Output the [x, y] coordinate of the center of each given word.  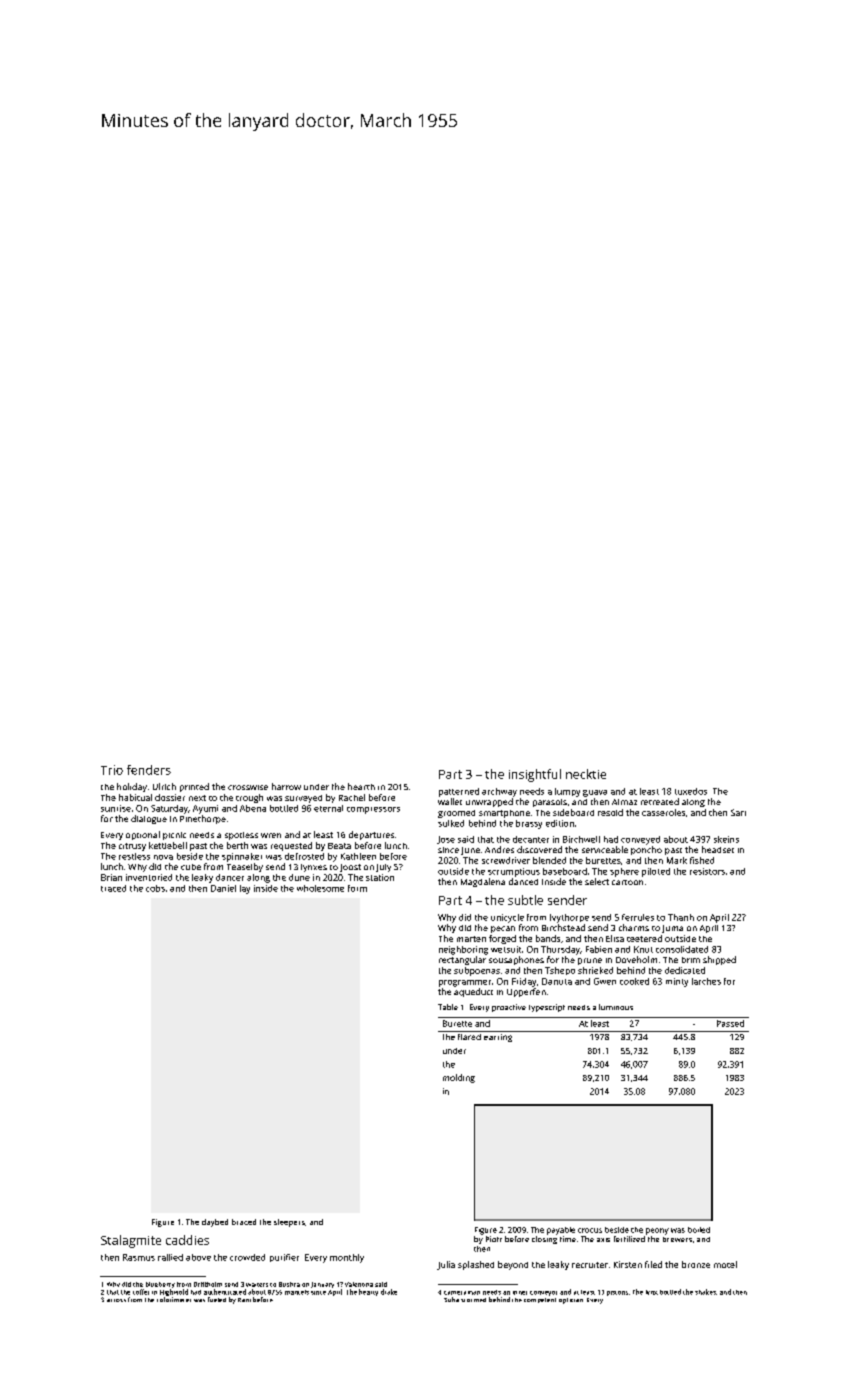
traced [113, 888]
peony [657, 1231]
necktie [586, 774]
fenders [149, 770]
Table [448, 1007]
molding [459, 1078]
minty [677, 982]
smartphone [504, 814]
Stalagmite [131, 1241]
